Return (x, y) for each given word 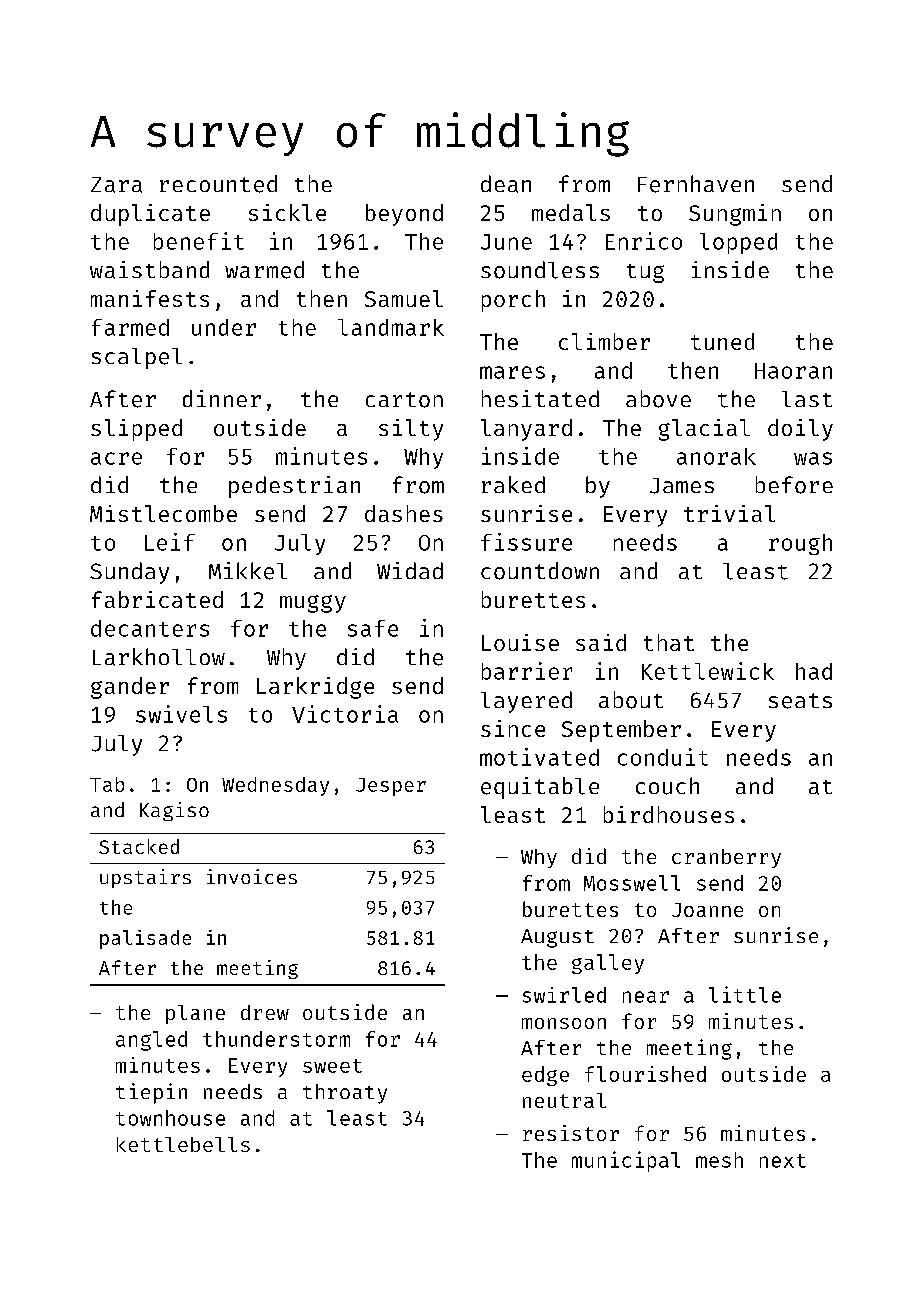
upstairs (145, 878)
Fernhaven (696, 184)
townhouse (170, 1118)
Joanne (707, 910)
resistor (571, 1133)
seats (800, 701)
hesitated (540, 398)
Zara (116, 185)
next (783, 1161)
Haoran (793, 371)
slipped (136, 430)
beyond (404, 215)
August (557, 938)
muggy (313, 604)
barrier (527, 671)
